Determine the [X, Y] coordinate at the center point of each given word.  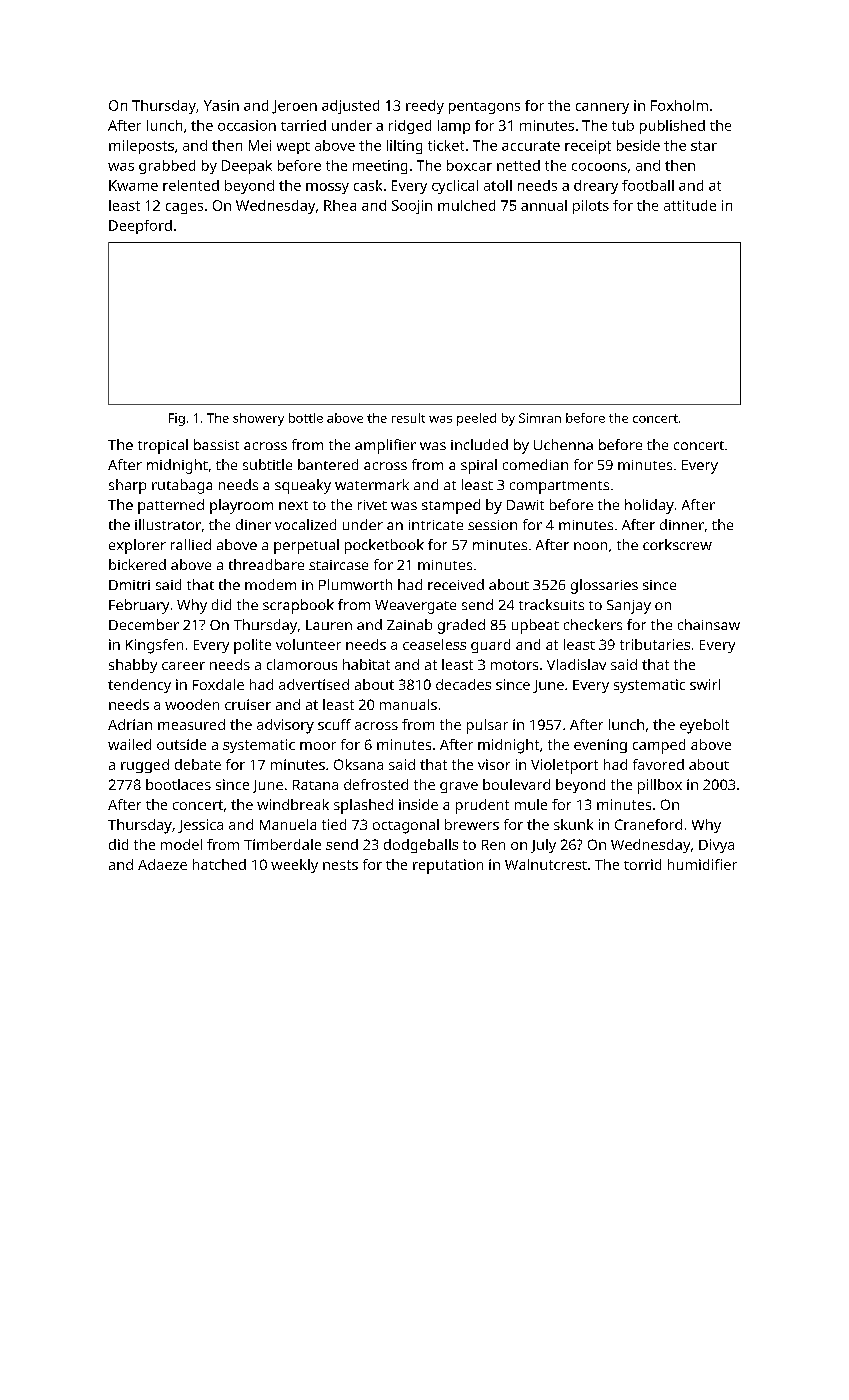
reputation [448, 866]
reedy [425, 107]
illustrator [168, 524]
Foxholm [679, 105]
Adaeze [162, 864]
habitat [366, 664]
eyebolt [704, 726]
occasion [247, 125]
